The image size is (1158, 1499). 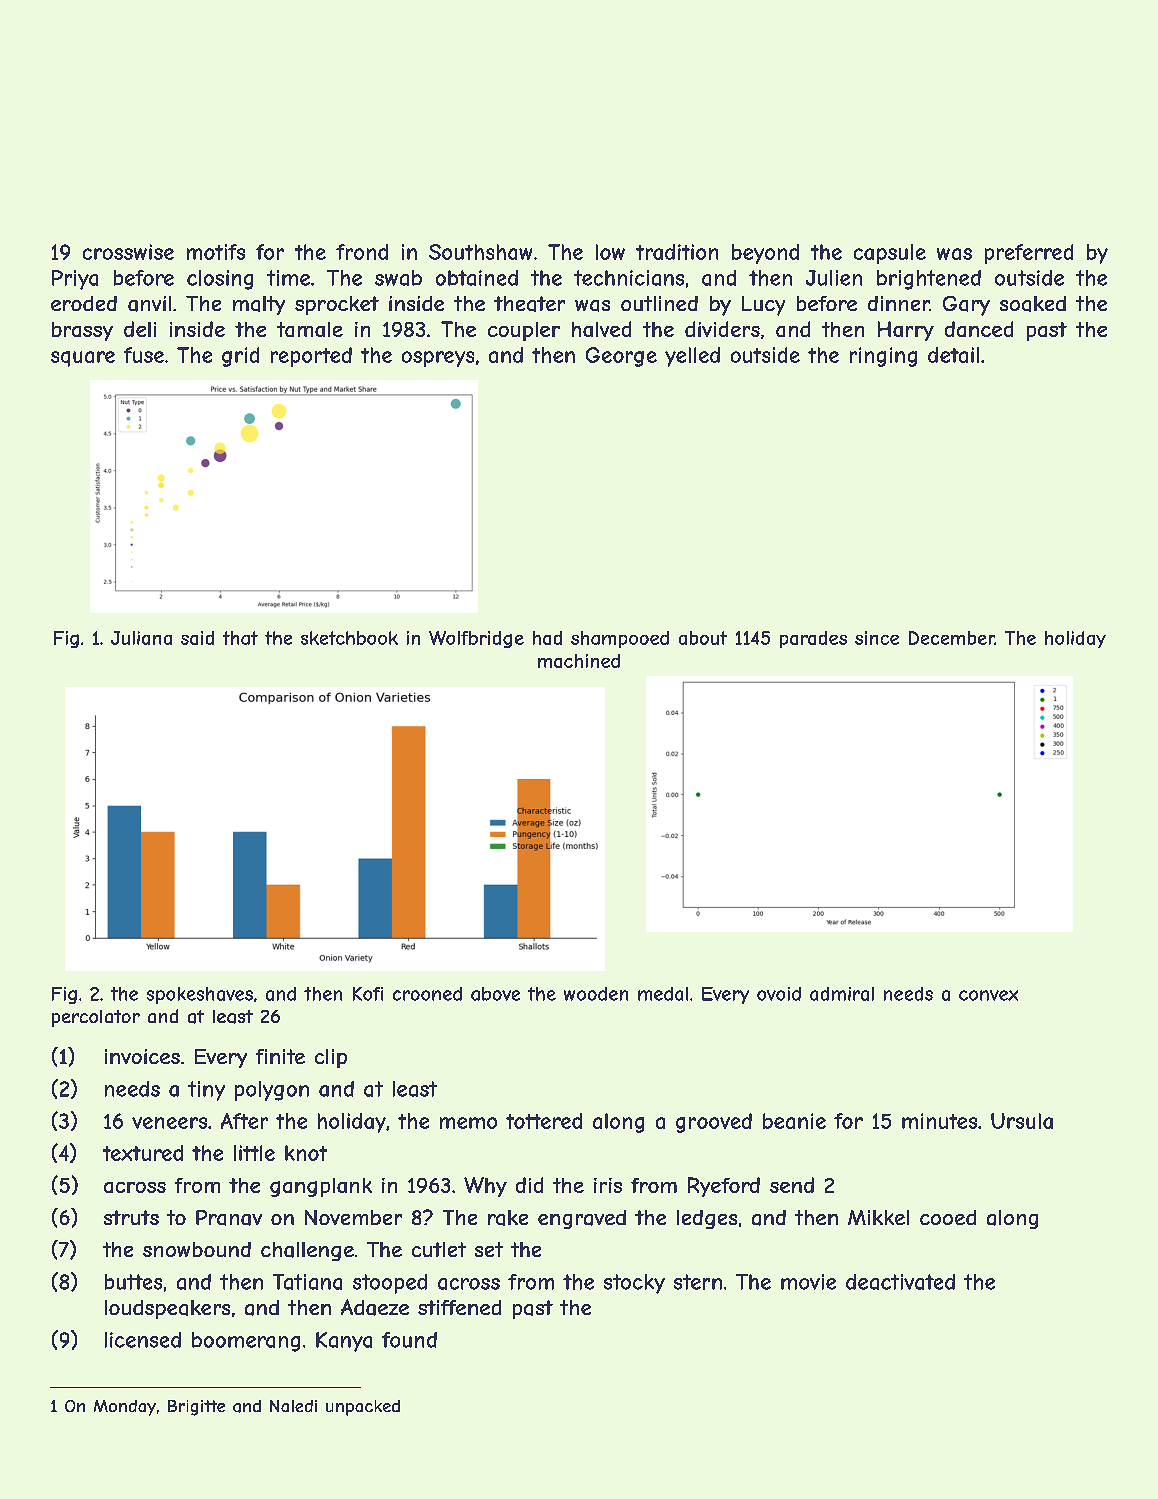 I want to click on Why, so click(x=485, y=1187).
